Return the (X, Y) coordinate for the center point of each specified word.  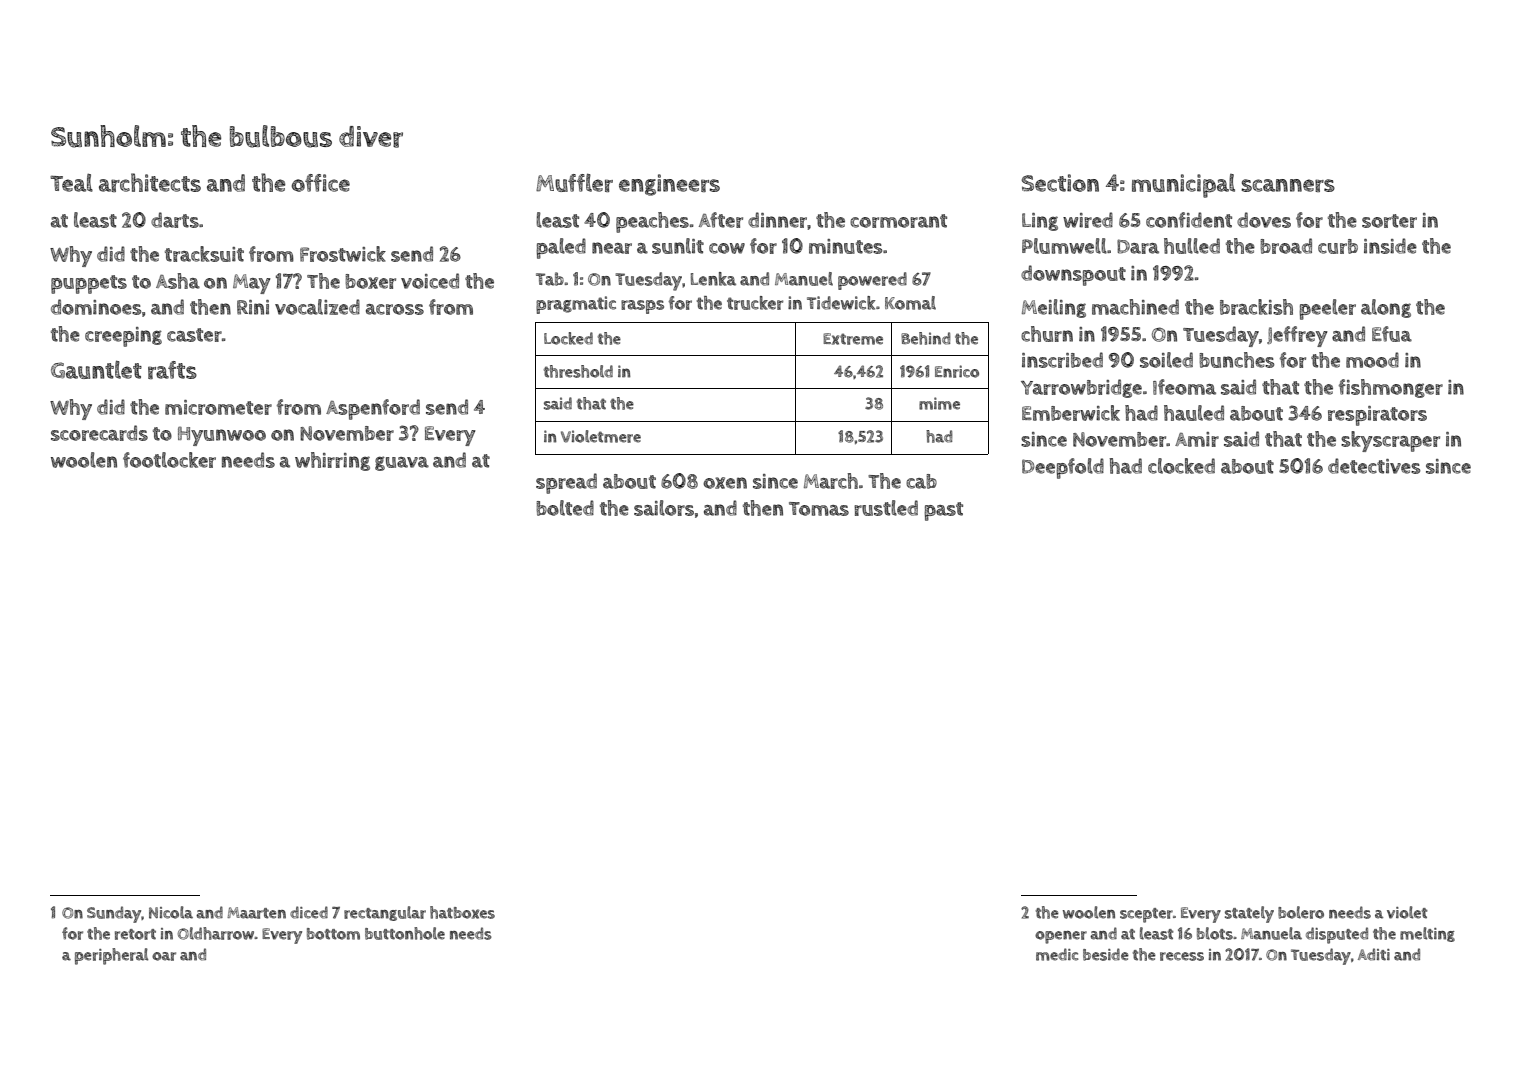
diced (309, 912)
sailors (664, 508)
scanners (1288, 185)
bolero (1301, 912)
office (321, 183)
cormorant (898, 221)
